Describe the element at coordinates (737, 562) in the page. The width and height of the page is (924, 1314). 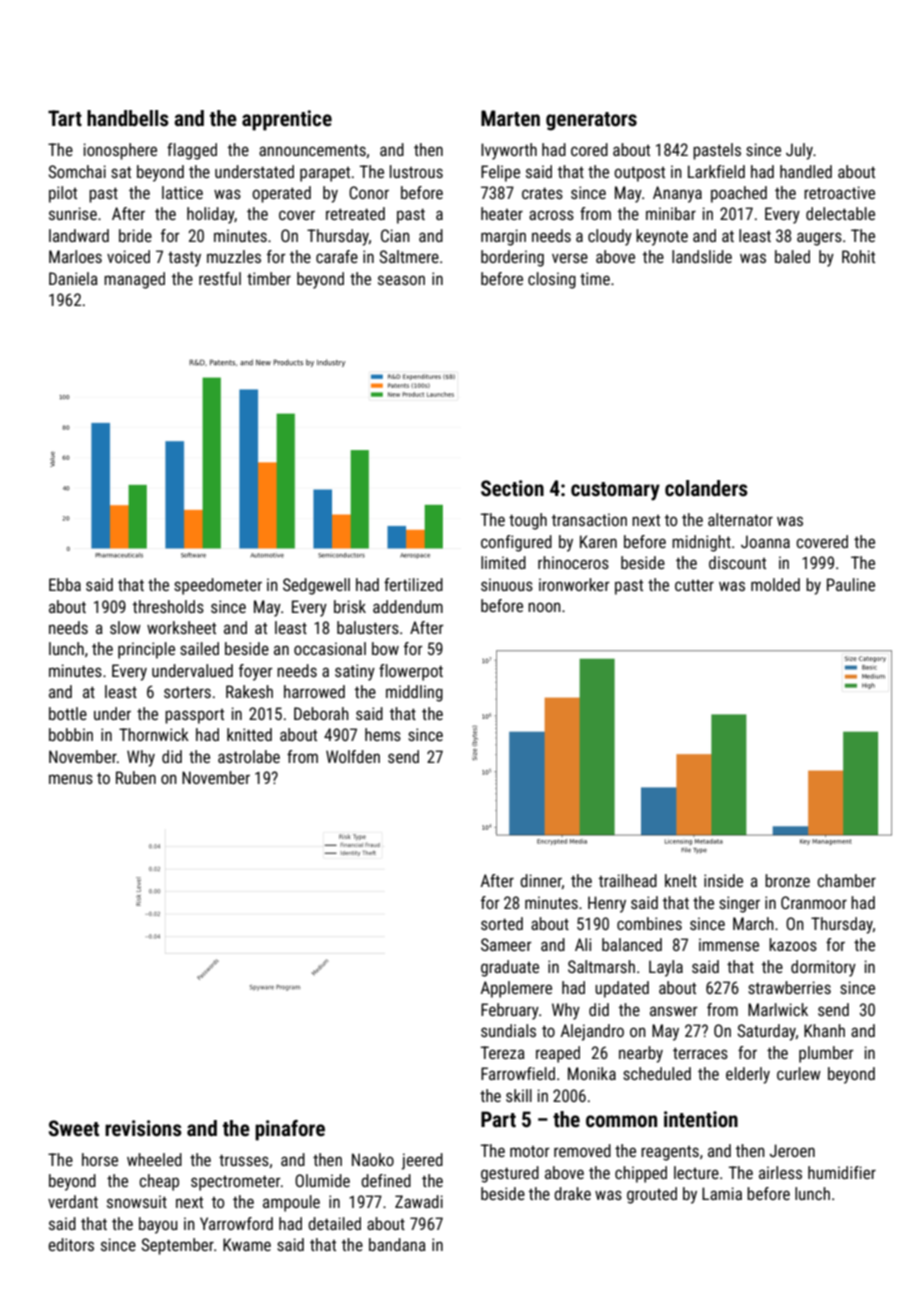
I see `discount` at that location.
